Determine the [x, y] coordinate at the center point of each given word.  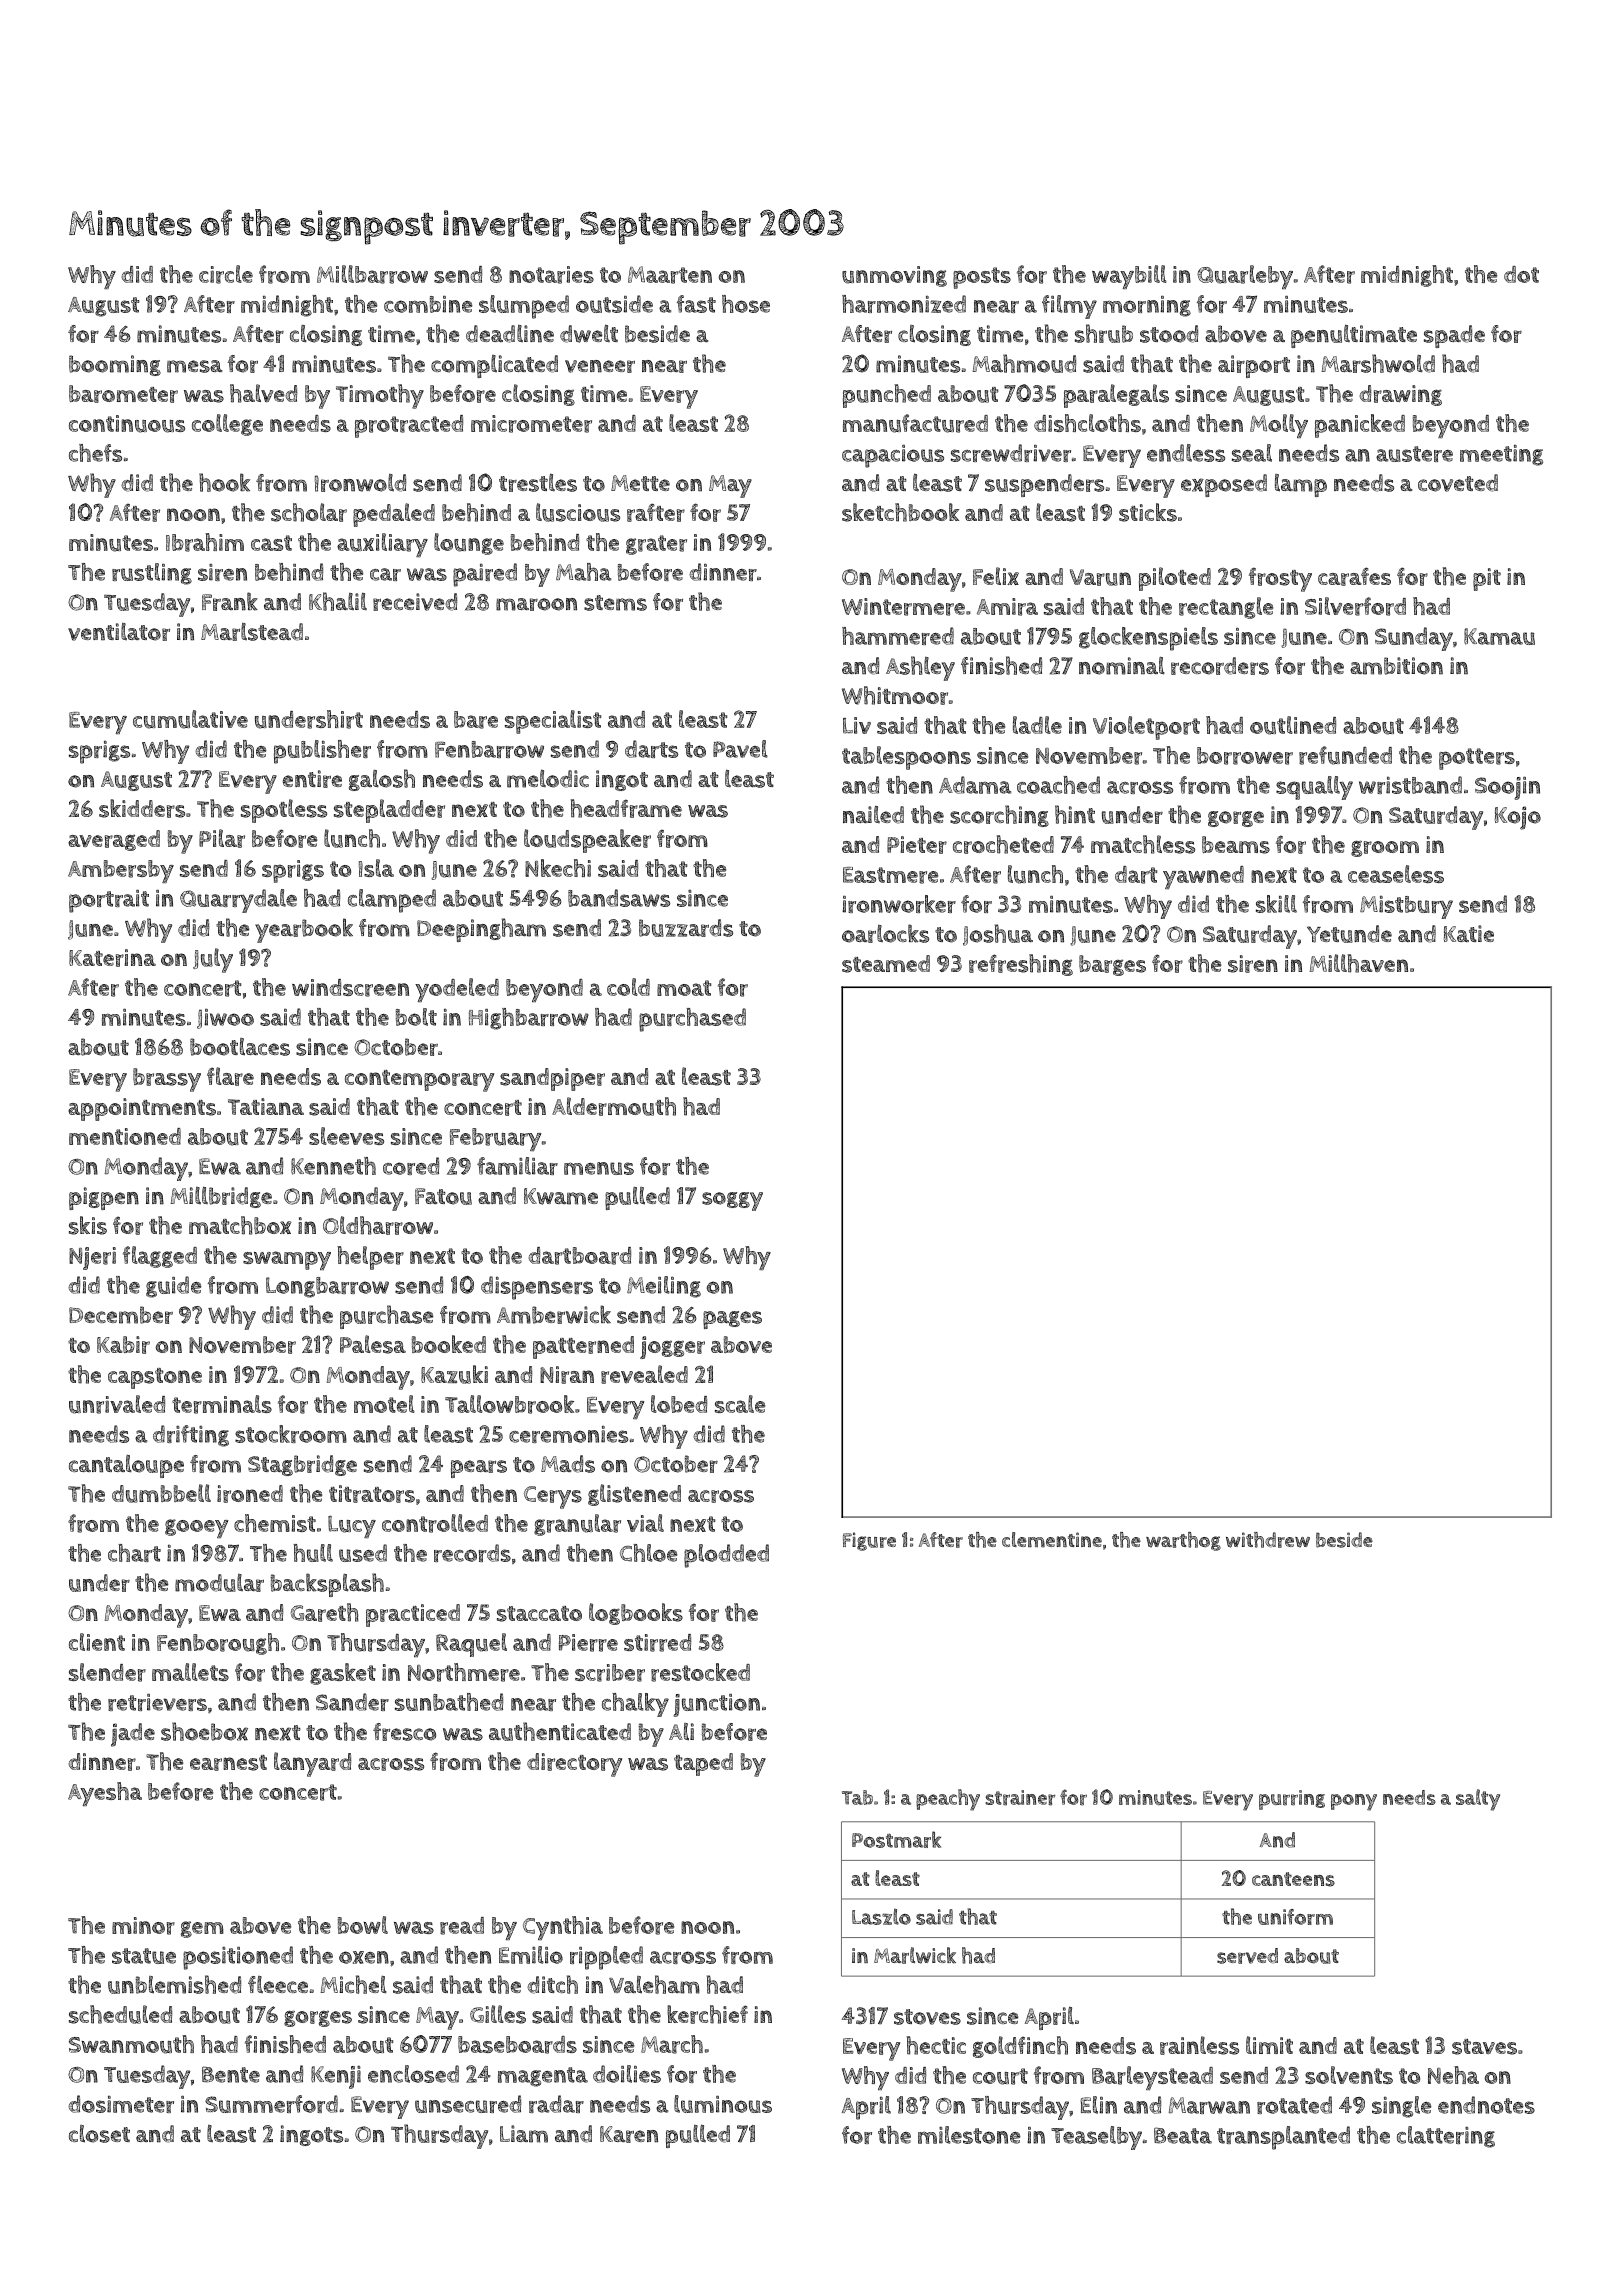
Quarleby [1245, 277]
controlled [435, 1523]
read [462, 1926]
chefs [95, 453]
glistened [634, 1495]
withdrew [1268, 1540]
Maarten [670, 275]
